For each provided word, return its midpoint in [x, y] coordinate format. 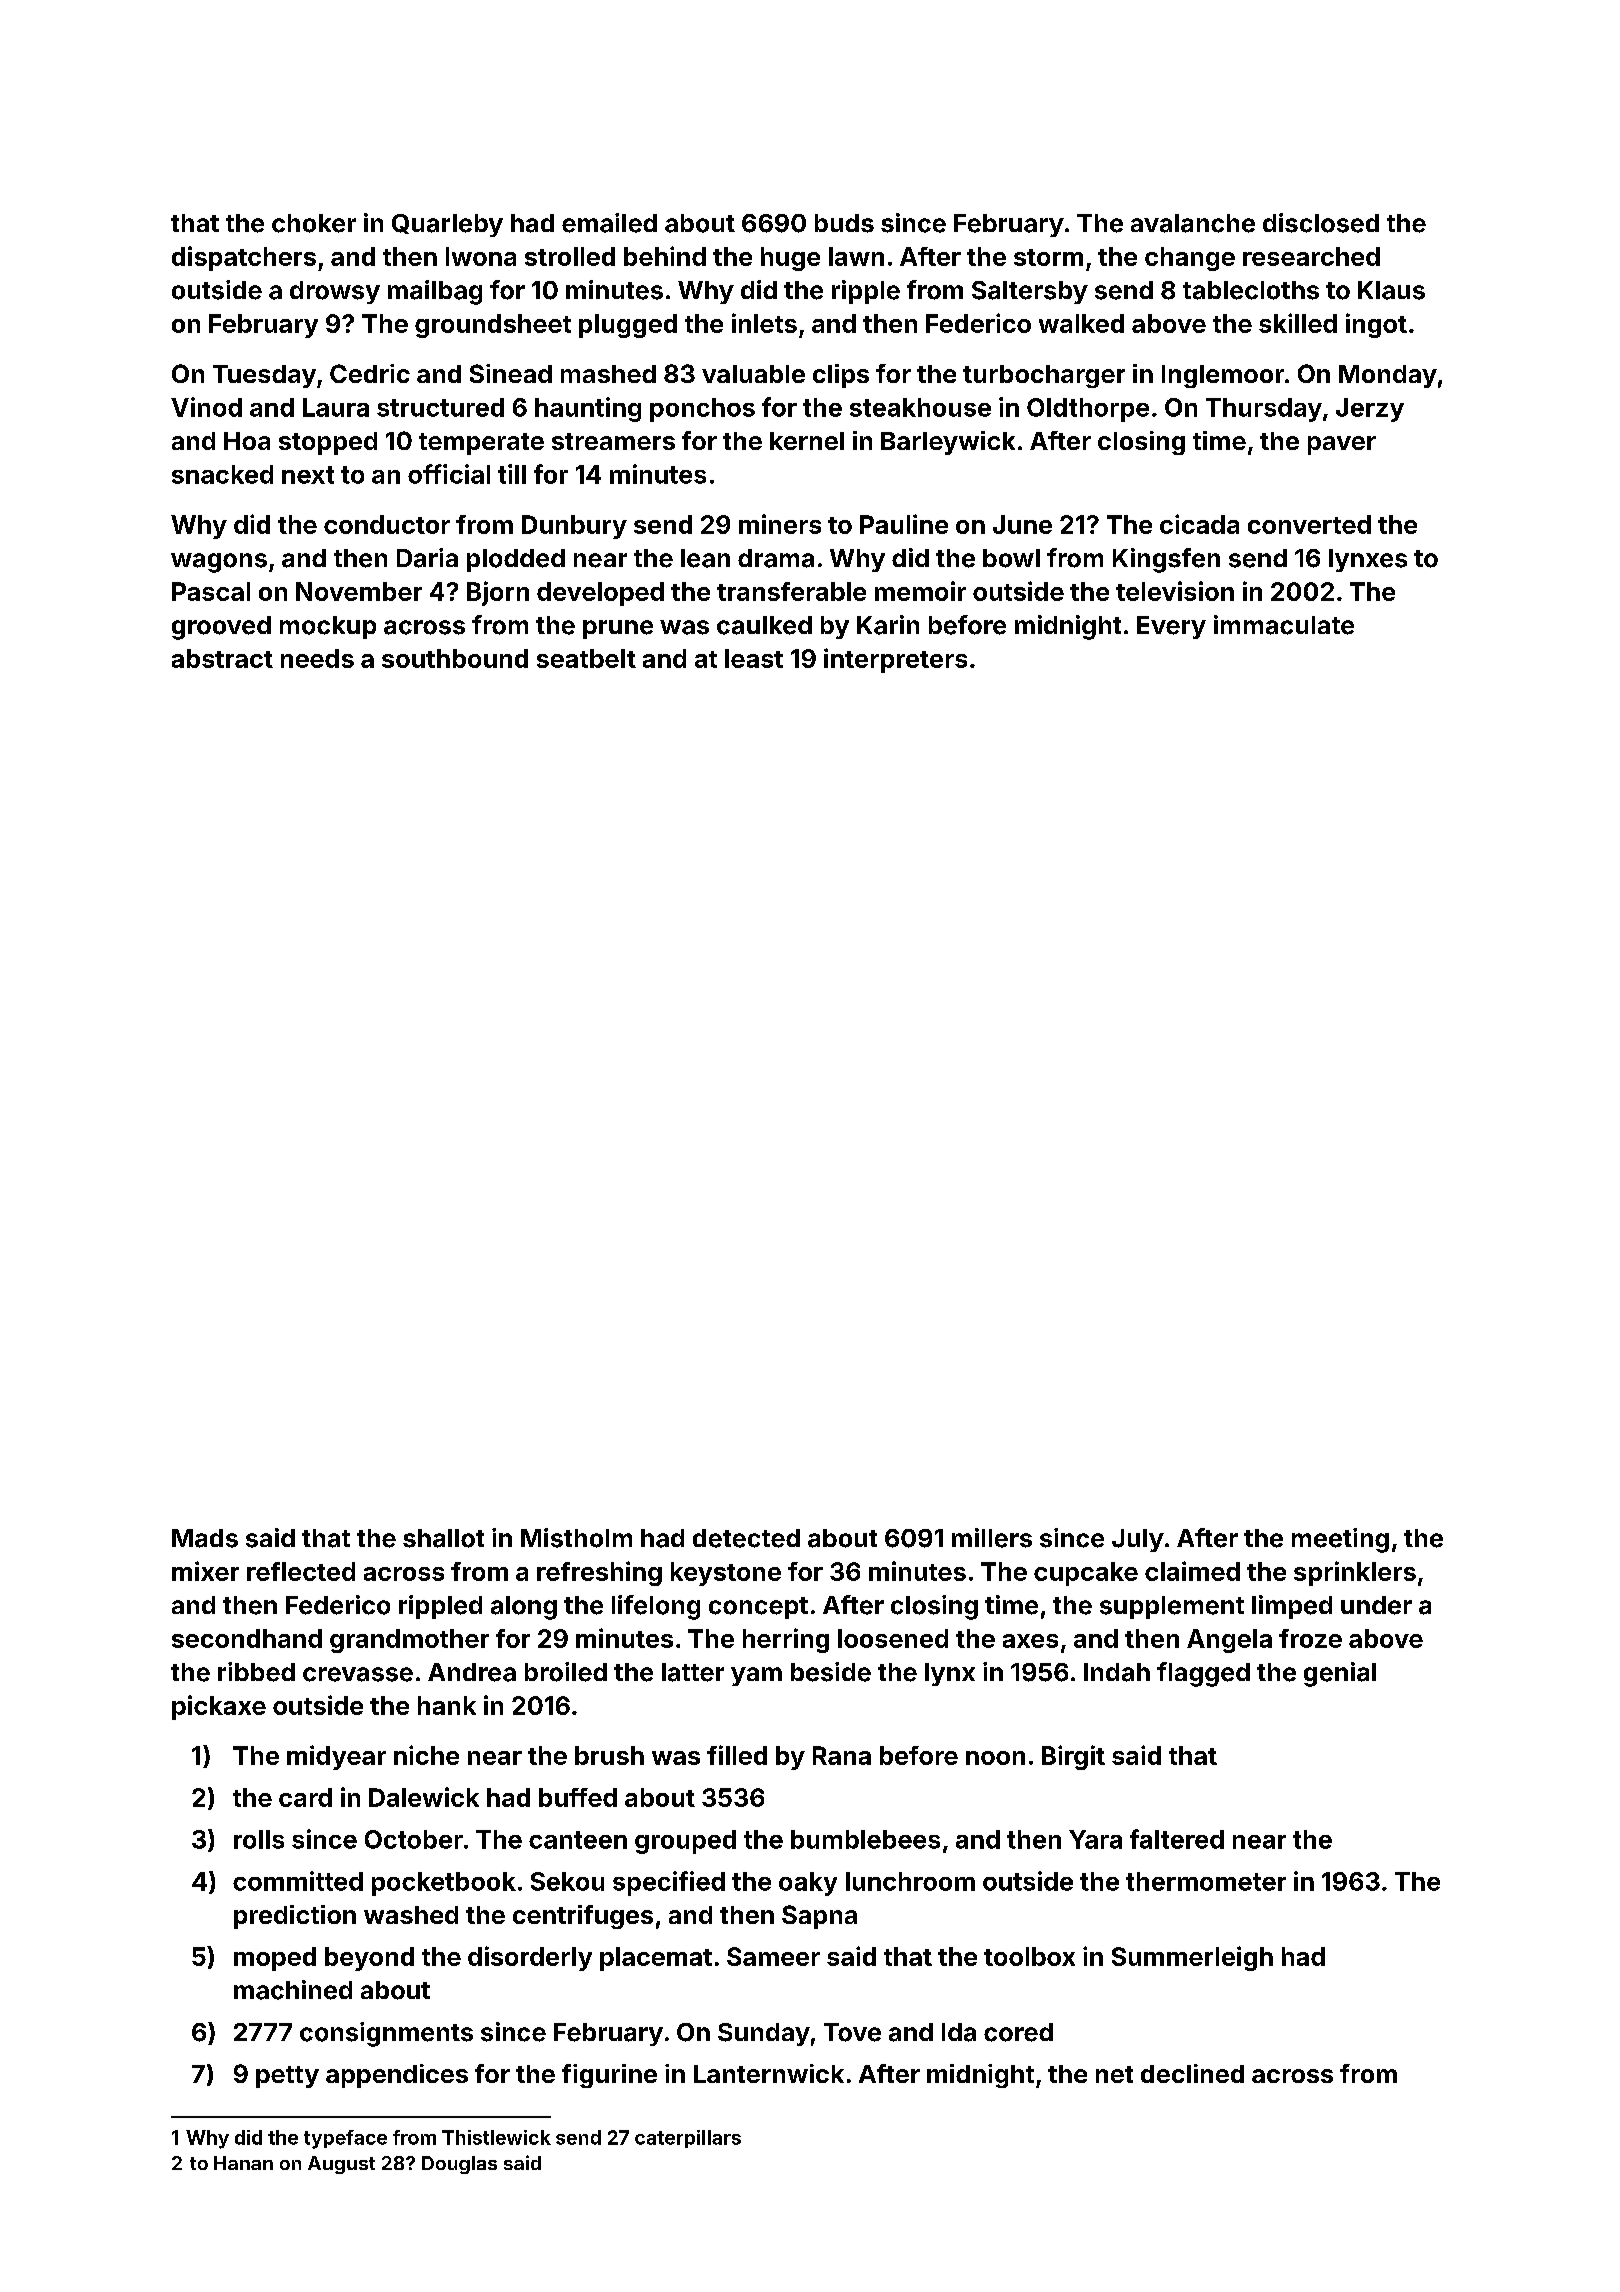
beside [831, 1672]
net [1114, 2074]
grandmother [409, 1641]
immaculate [1284, 625]
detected [746, 1538]
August [341, 2165]
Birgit [1073, 1757]
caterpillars [688, 2139]
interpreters [895, 660]
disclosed [1321, 223]
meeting [1340, 1540]
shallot [443, 1538]
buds [844, 223]
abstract [222, 658]
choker [314, 223]
